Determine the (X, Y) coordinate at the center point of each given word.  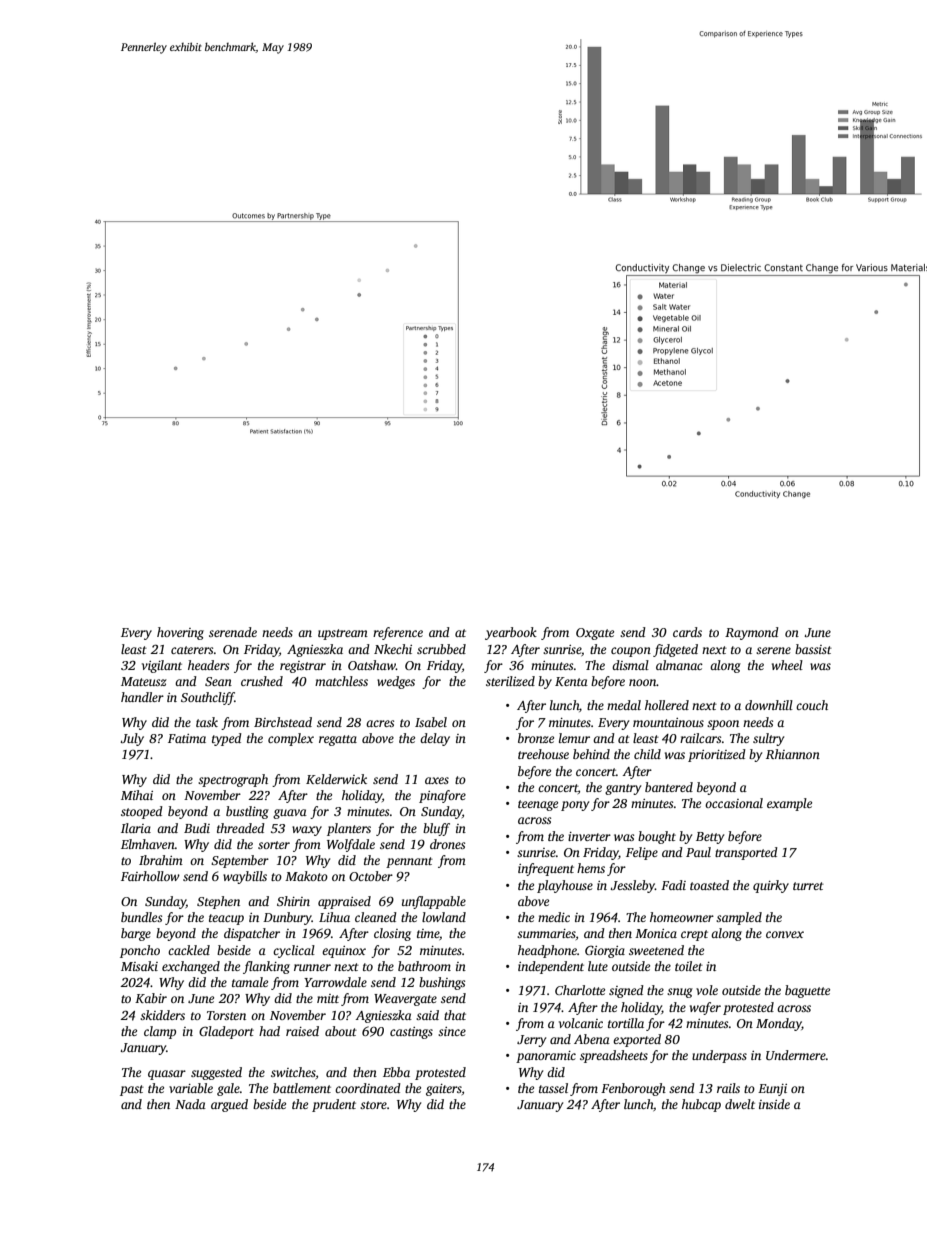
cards (687, 632)
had (269, 1031)
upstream (343, 634)
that (455, 1015)
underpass (719, 1056)
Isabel (431, 722)
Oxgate (595, 634)
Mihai (137, 795)
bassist (813, 649)
